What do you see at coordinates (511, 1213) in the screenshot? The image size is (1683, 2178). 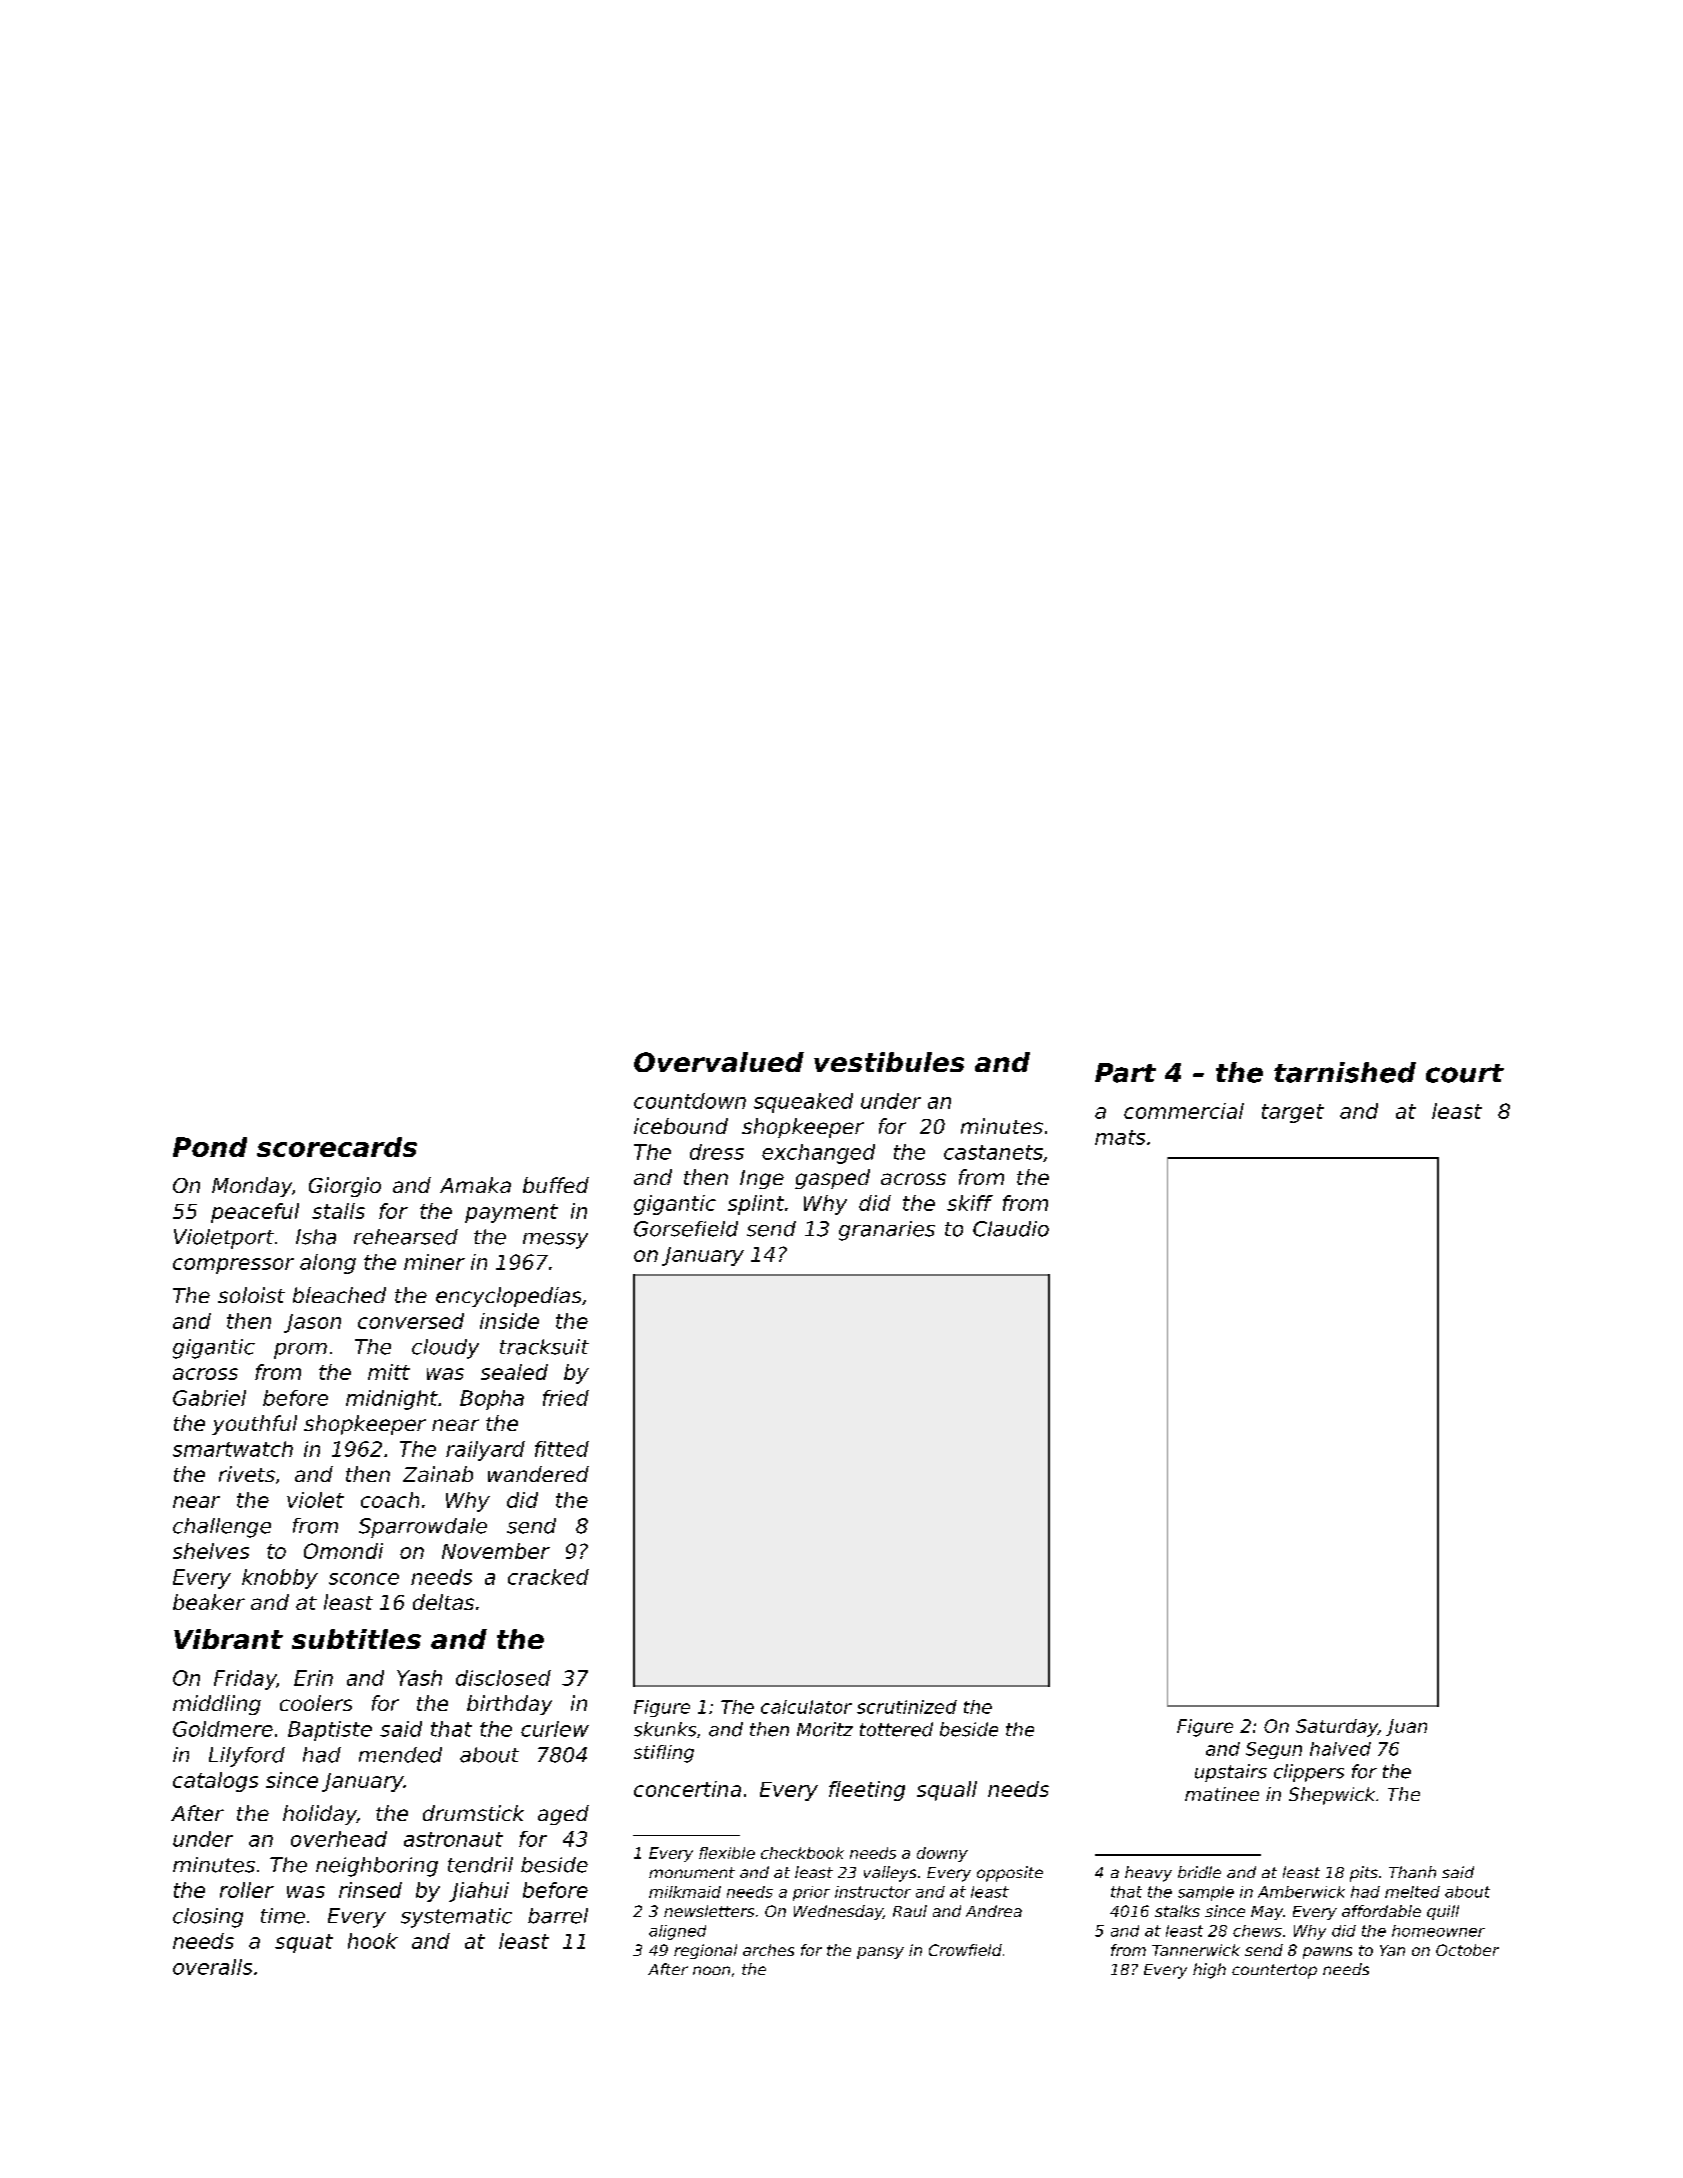 I see `payment` at bounding box center [511, 1213].
